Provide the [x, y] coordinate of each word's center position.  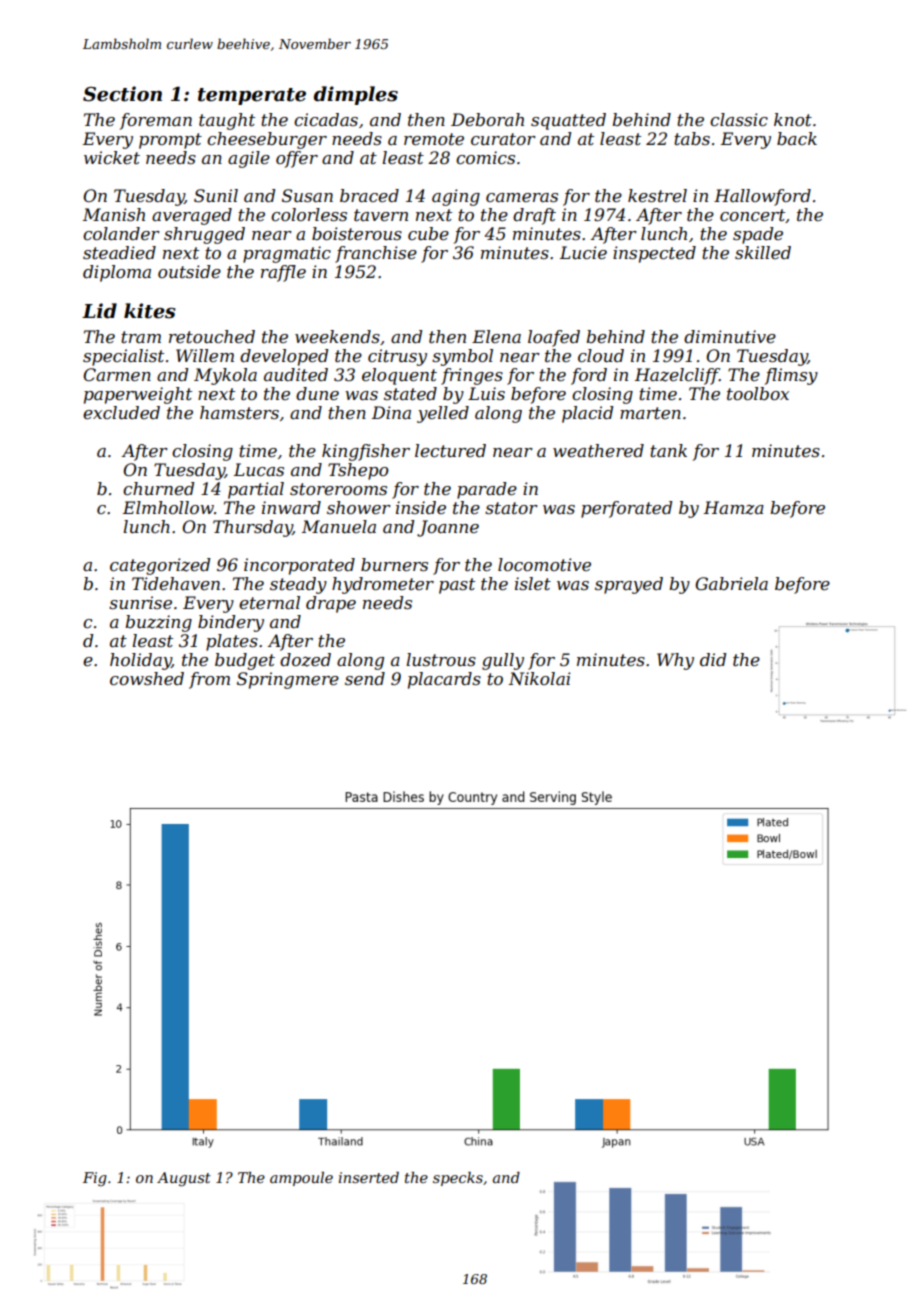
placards [444, 680]
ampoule [301, 1179]
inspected [654, 254]
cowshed [147, 678]
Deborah [487, 119]
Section [122, 94]
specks [458, 1179]
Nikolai [539, 678]
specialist [123, 357]
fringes [472, 376]
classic [739, 119]
